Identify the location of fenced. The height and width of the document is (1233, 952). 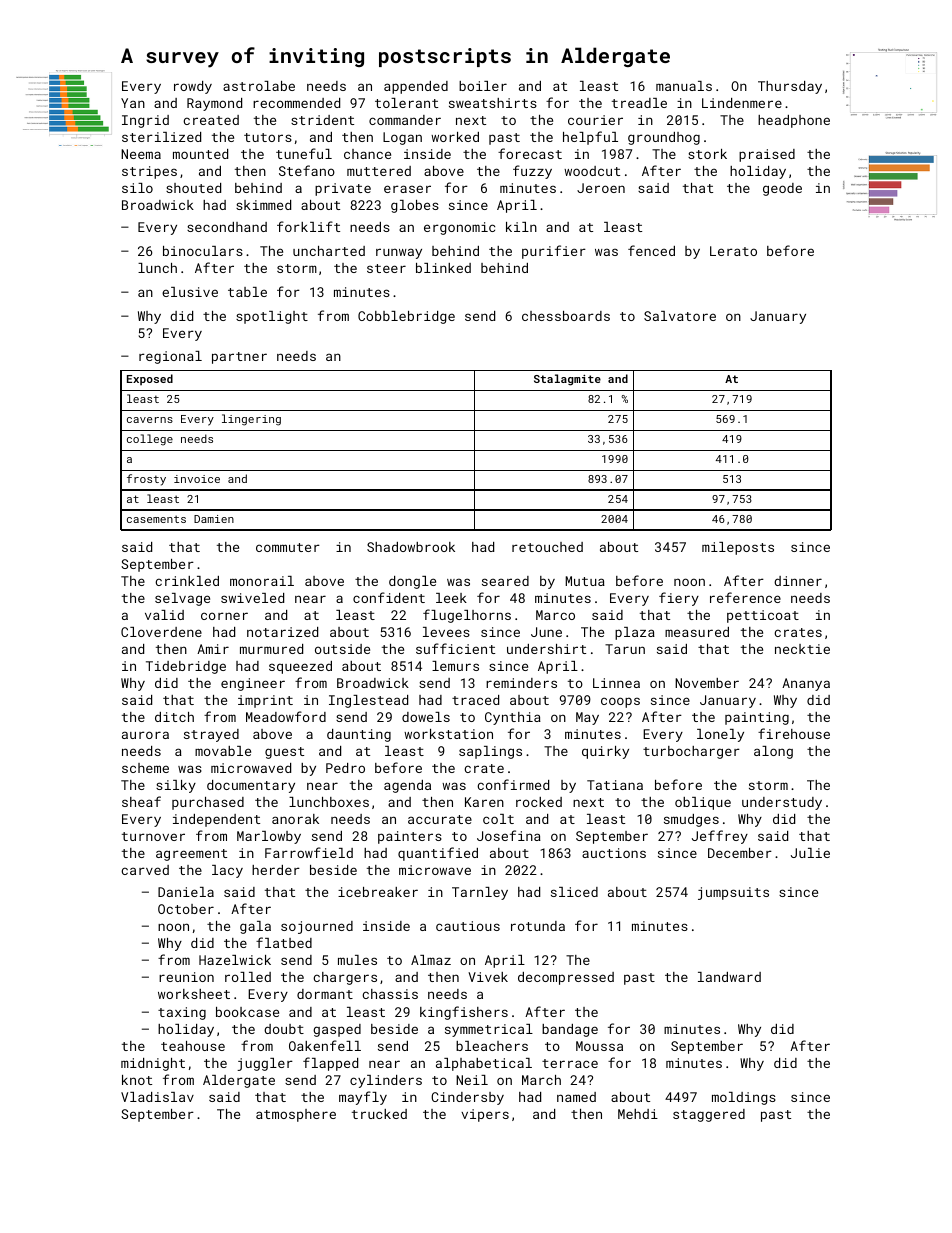
(651, 250).
